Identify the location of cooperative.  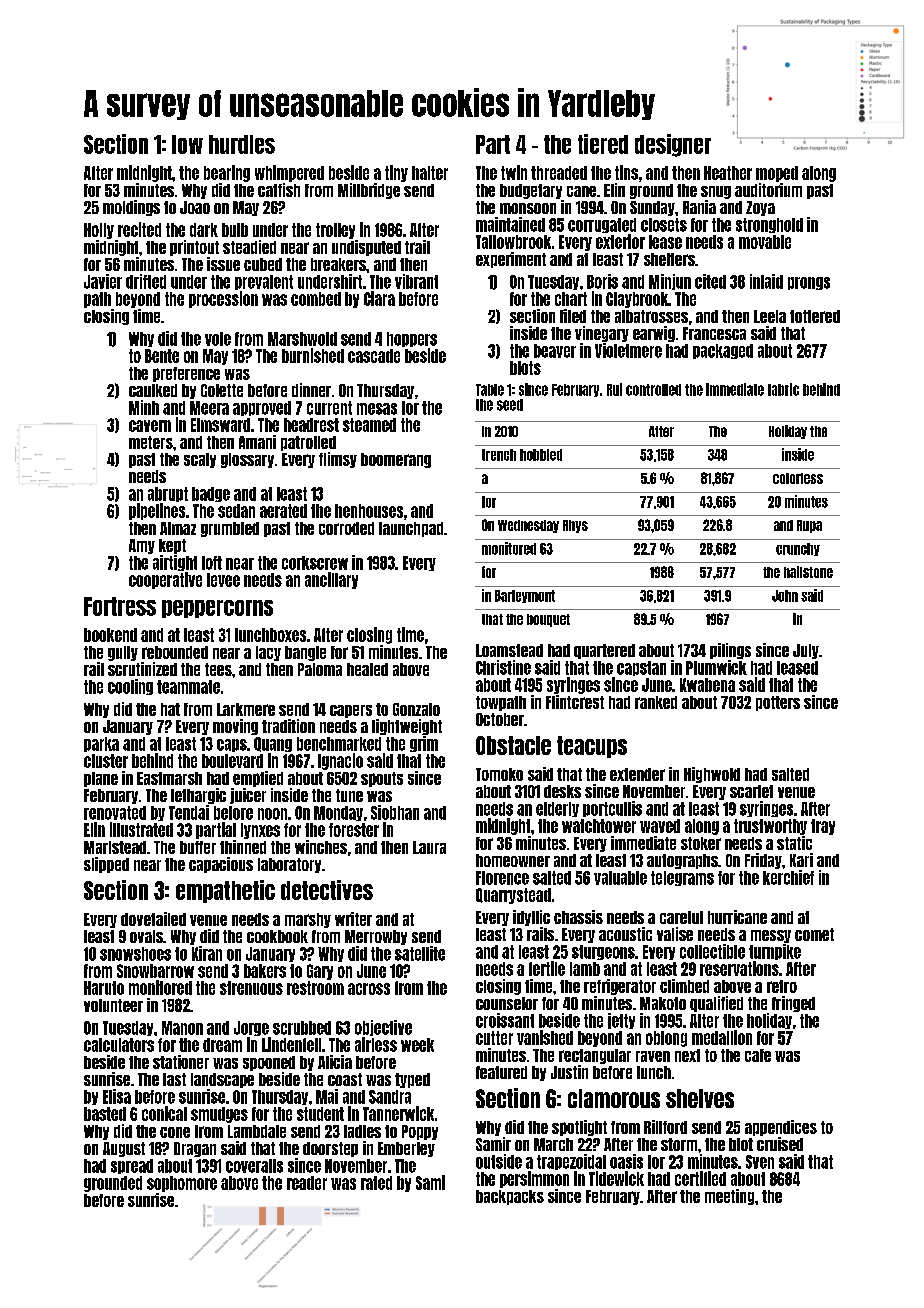
(165, 580).
